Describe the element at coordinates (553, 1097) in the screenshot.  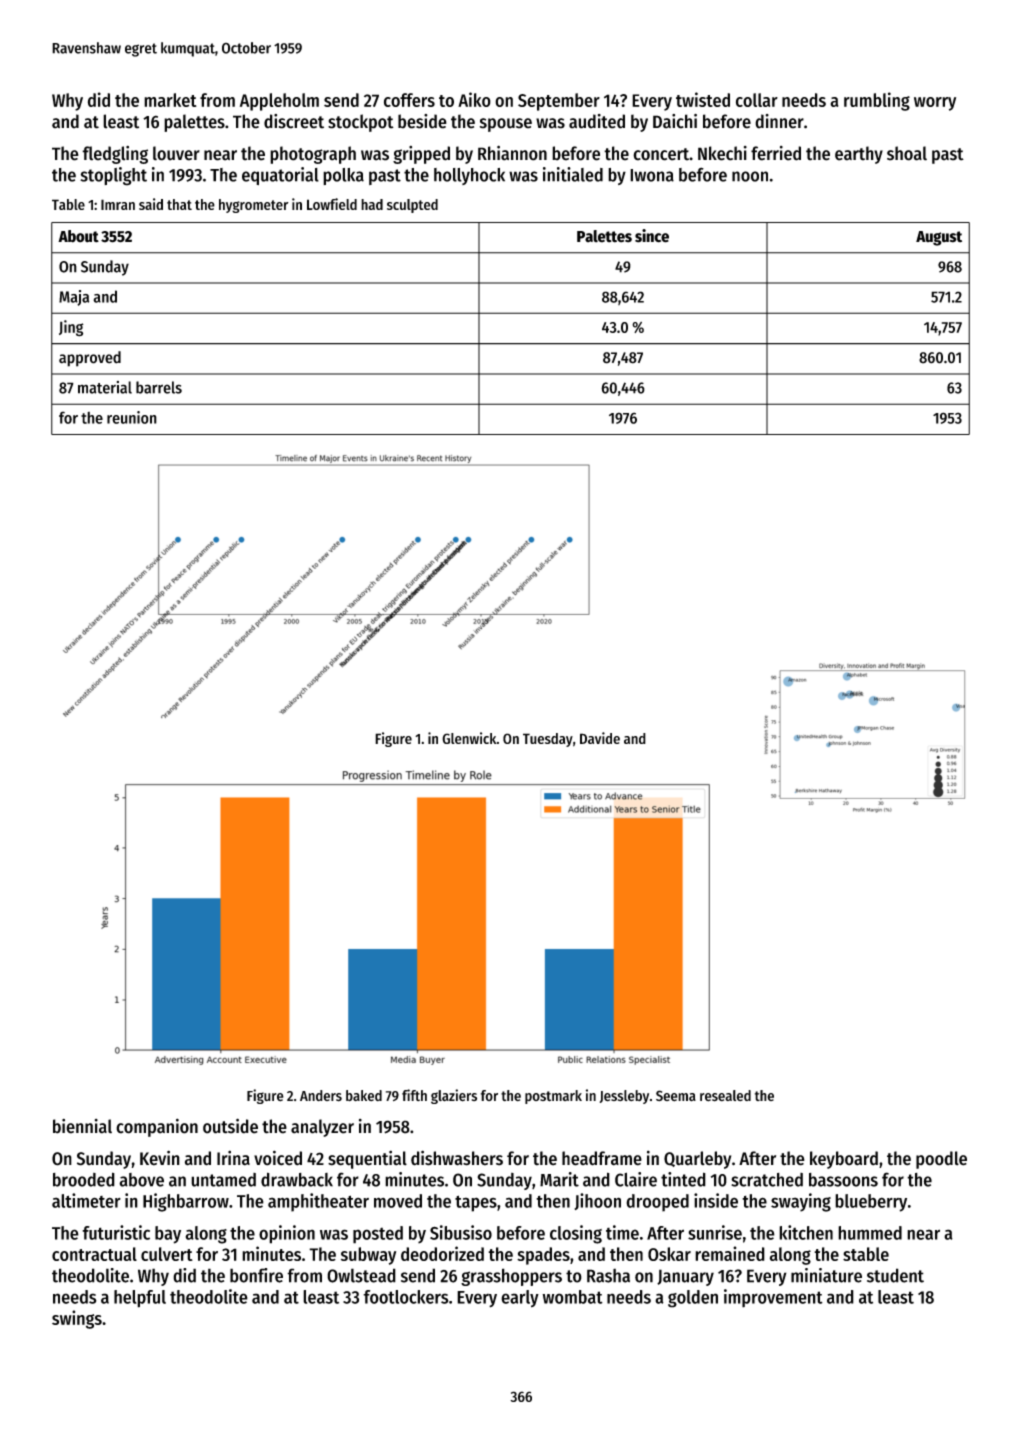
I see `postmark` at that location.
